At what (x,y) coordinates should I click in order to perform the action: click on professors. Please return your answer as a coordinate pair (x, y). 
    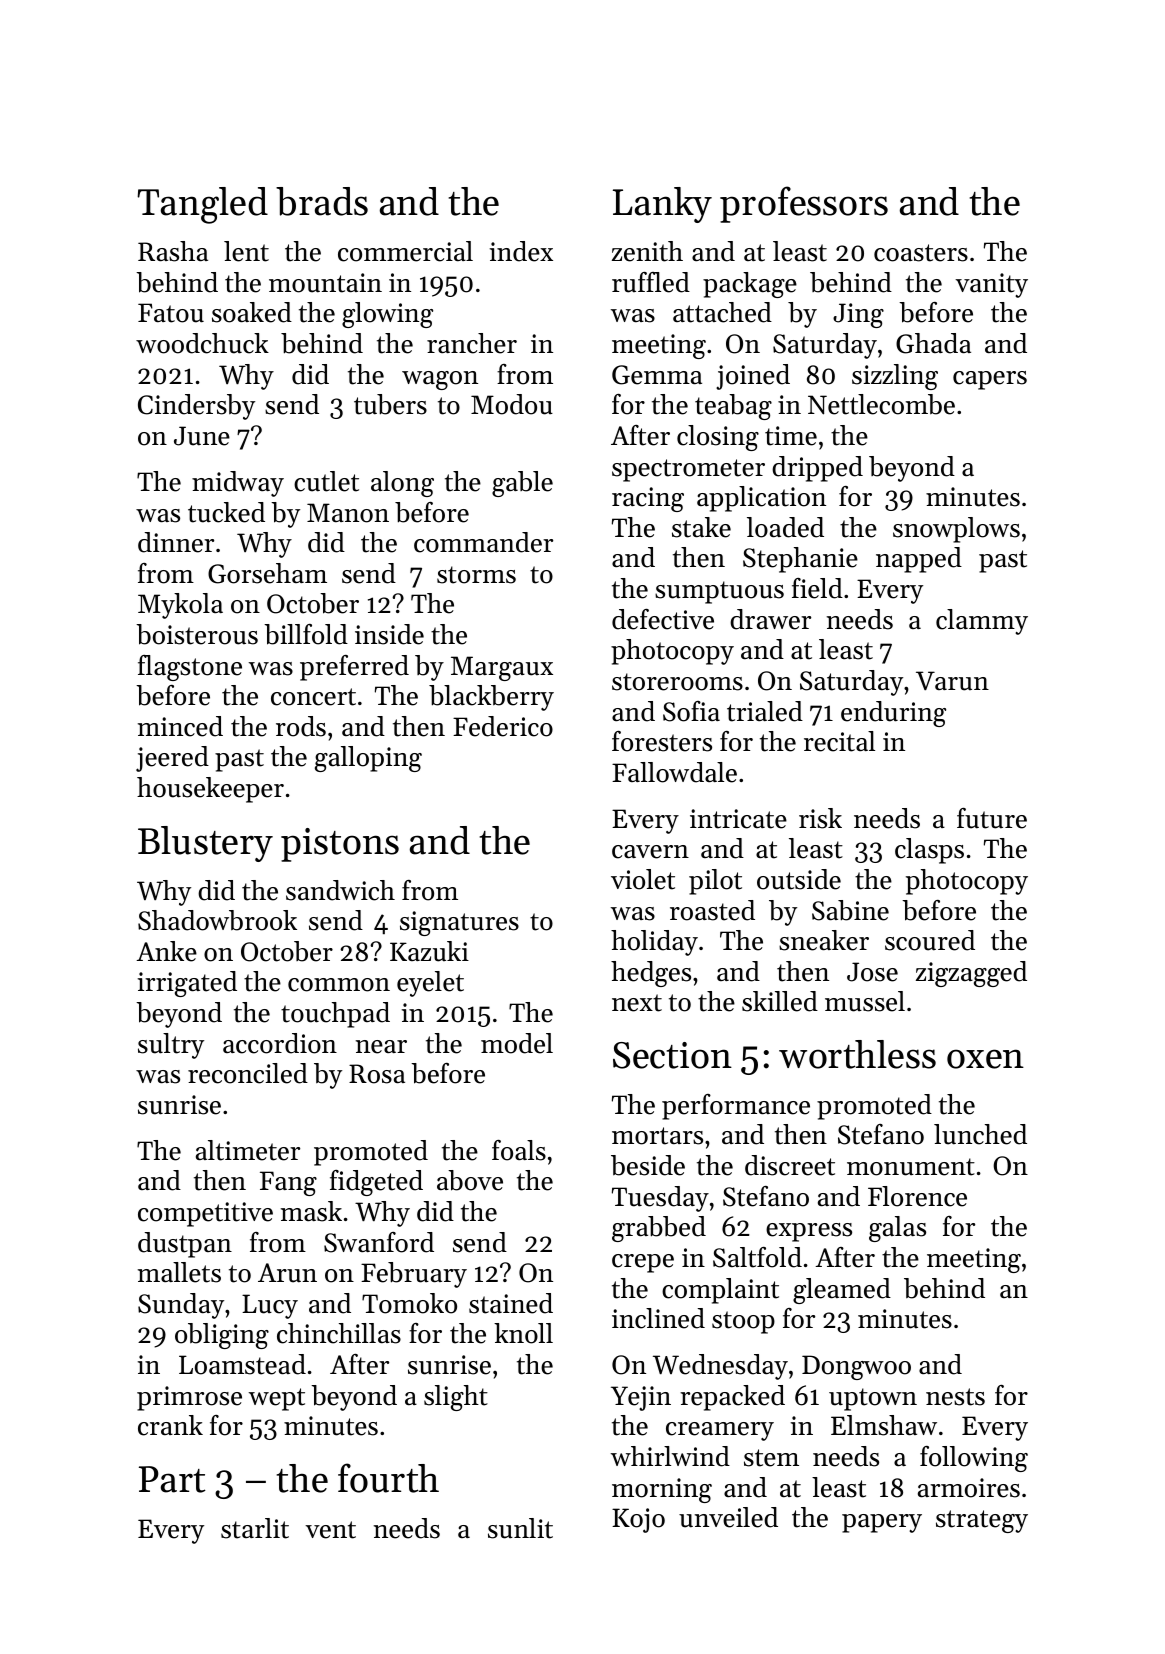
    Looking at the image, I should click on (804, 204).
